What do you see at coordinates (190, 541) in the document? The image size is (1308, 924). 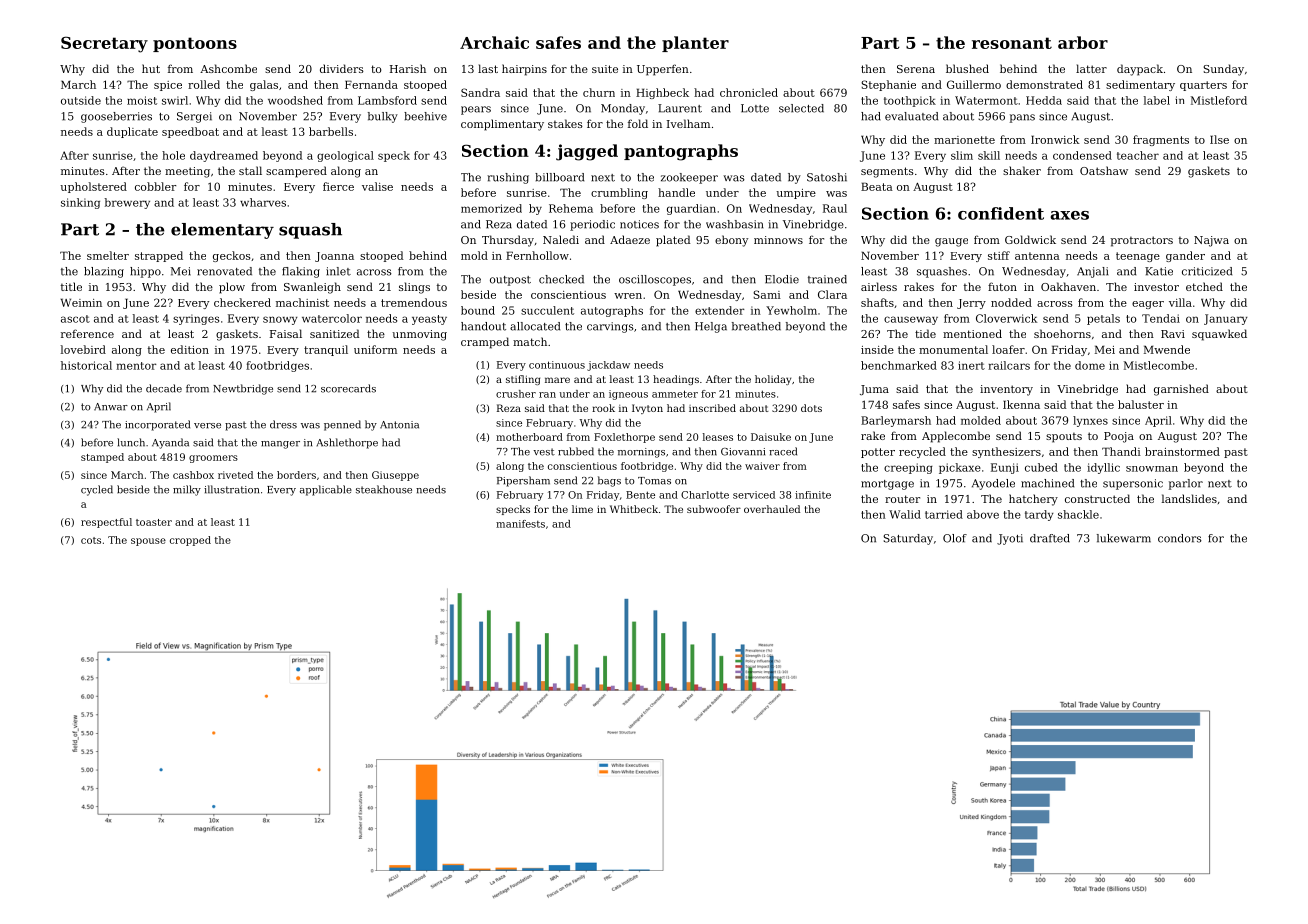 I see `cropped` at bounding box center [190, 541].
